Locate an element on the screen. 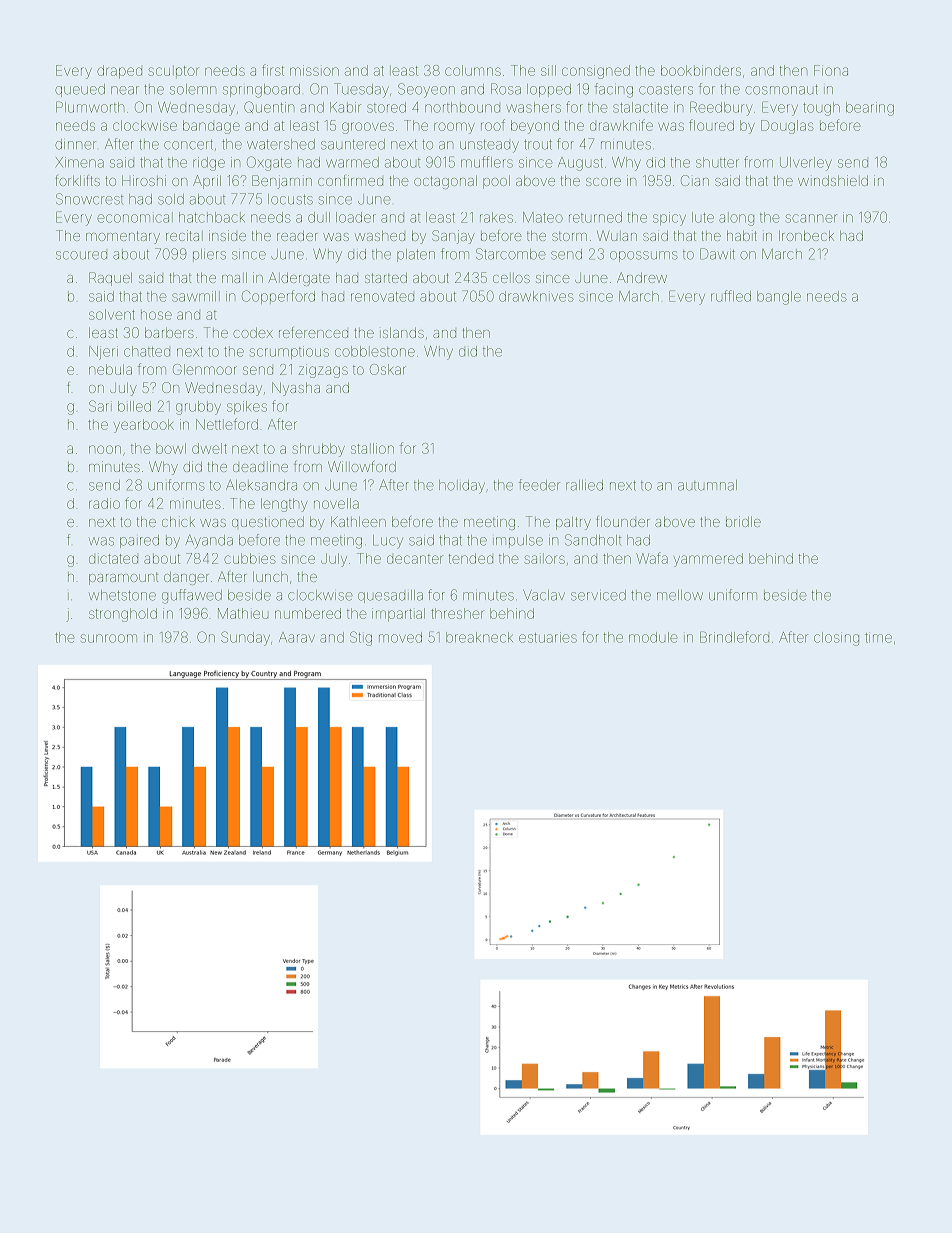  Raquel is located at coordinates (110, 279).
